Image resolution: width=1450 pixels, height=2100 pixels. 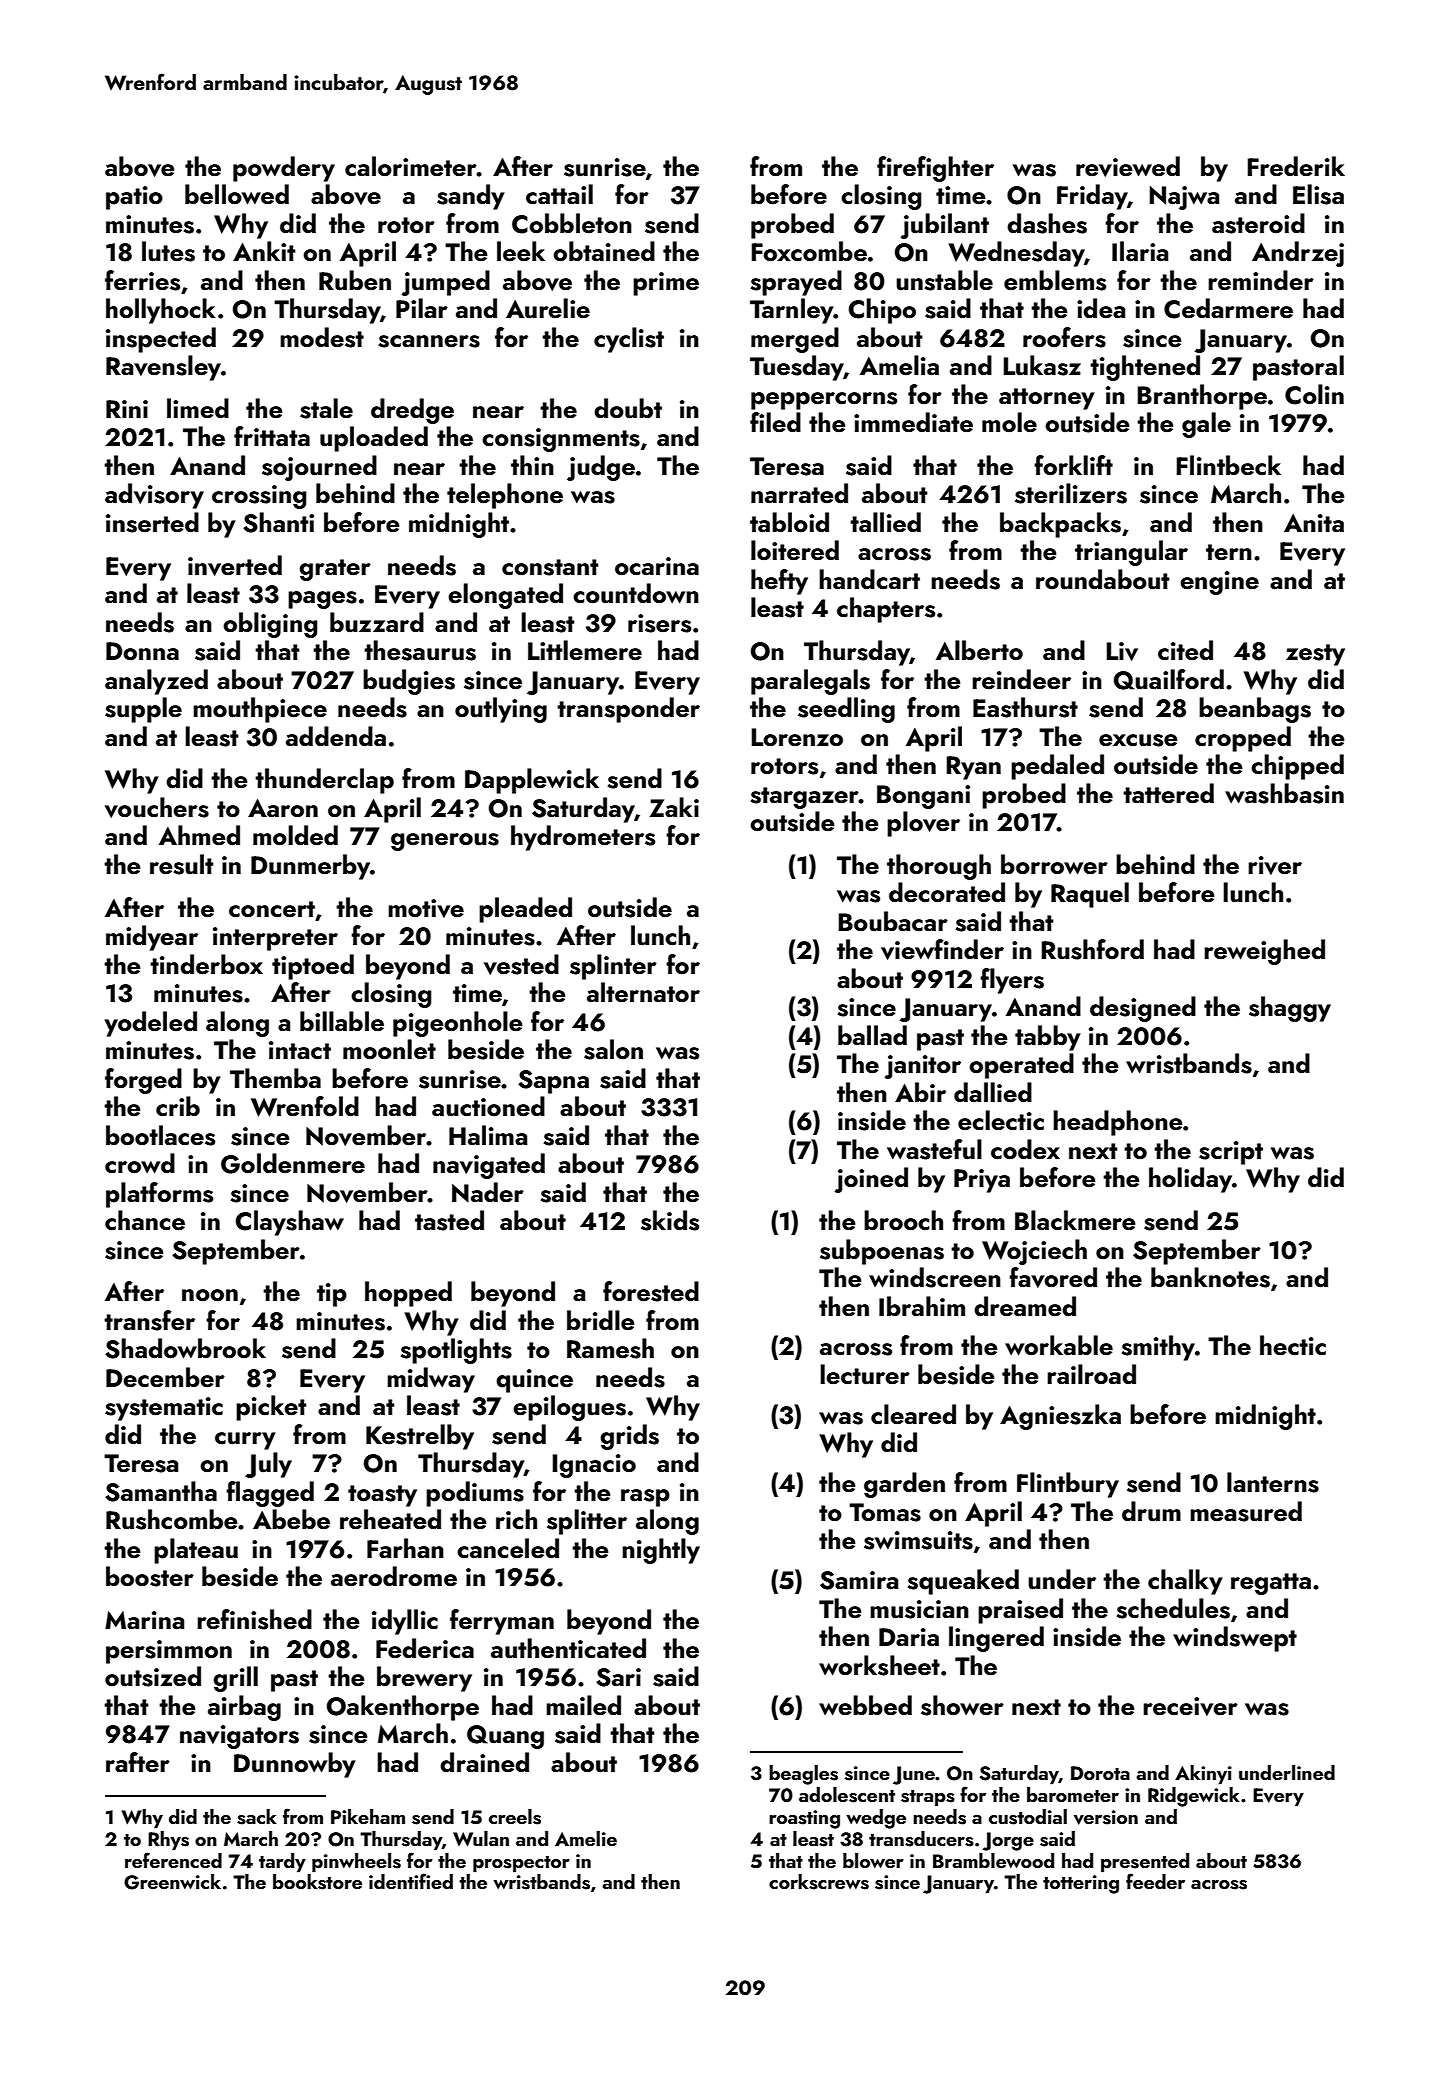 What do you see at coordinates (1081, 1884) in the screenshot?
I see `tottering` at bounding box center [1081, 1884].
